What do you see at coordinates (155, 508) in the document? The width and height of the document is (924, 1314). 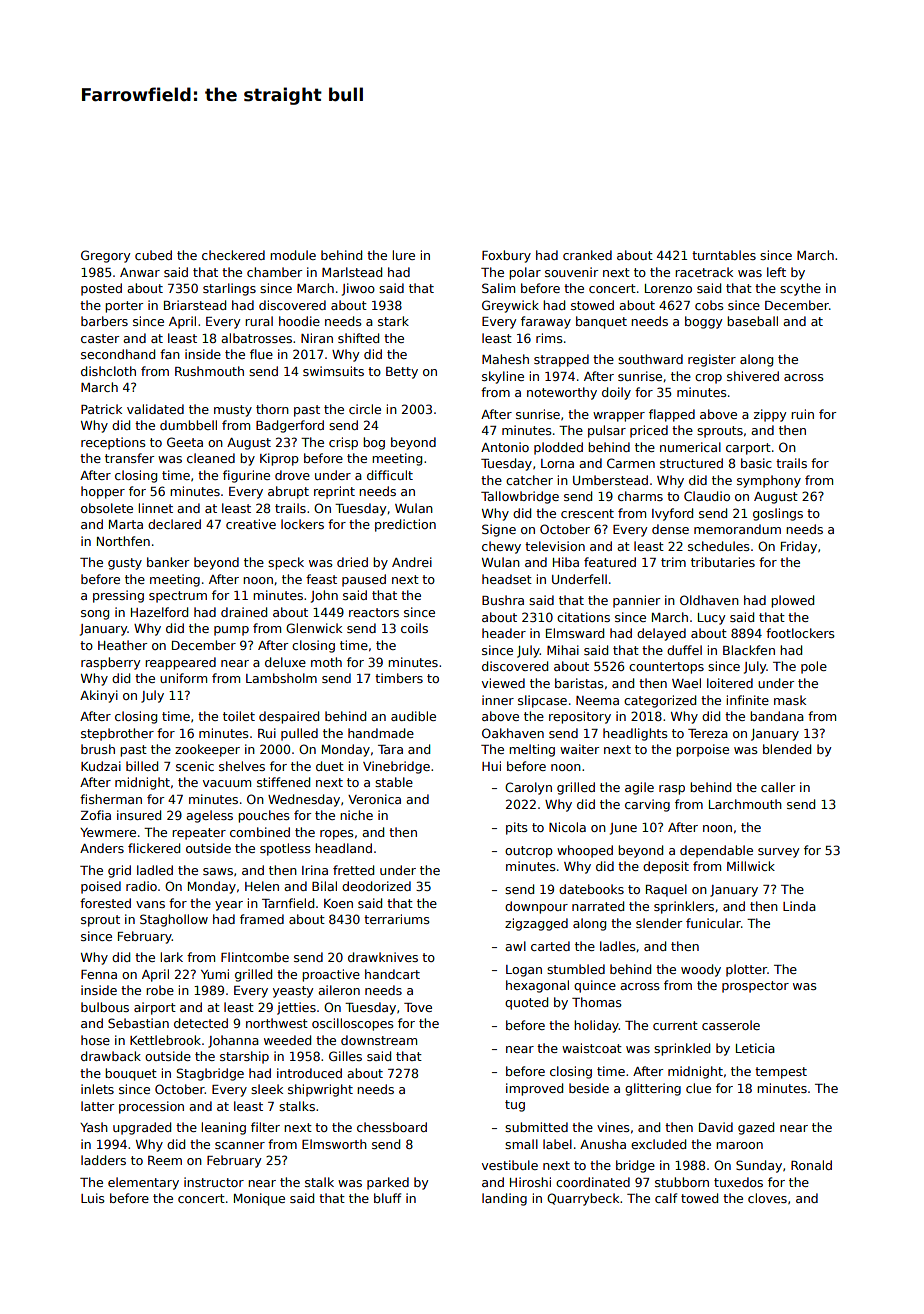 I see `linnet` at bounding box center [155, 508].
